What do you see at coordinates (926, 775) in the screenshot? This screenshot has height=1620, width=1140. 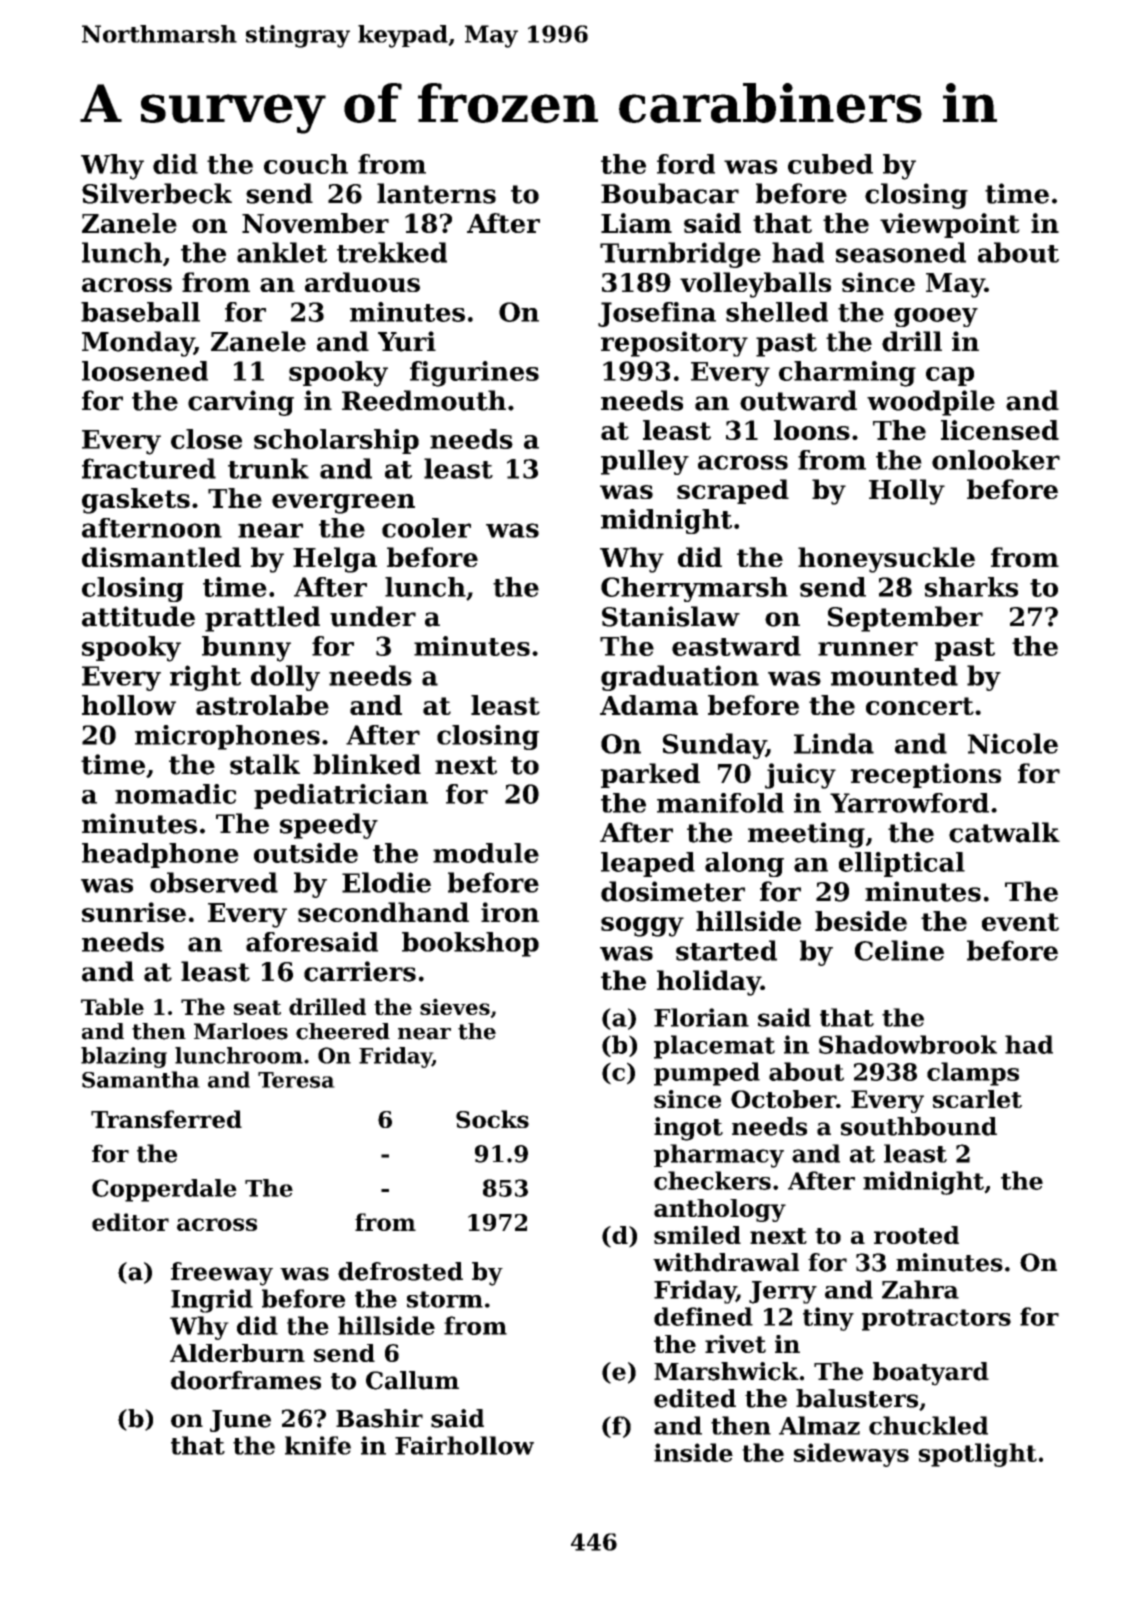 I see `receptions` at bounding box center [926, 775].
